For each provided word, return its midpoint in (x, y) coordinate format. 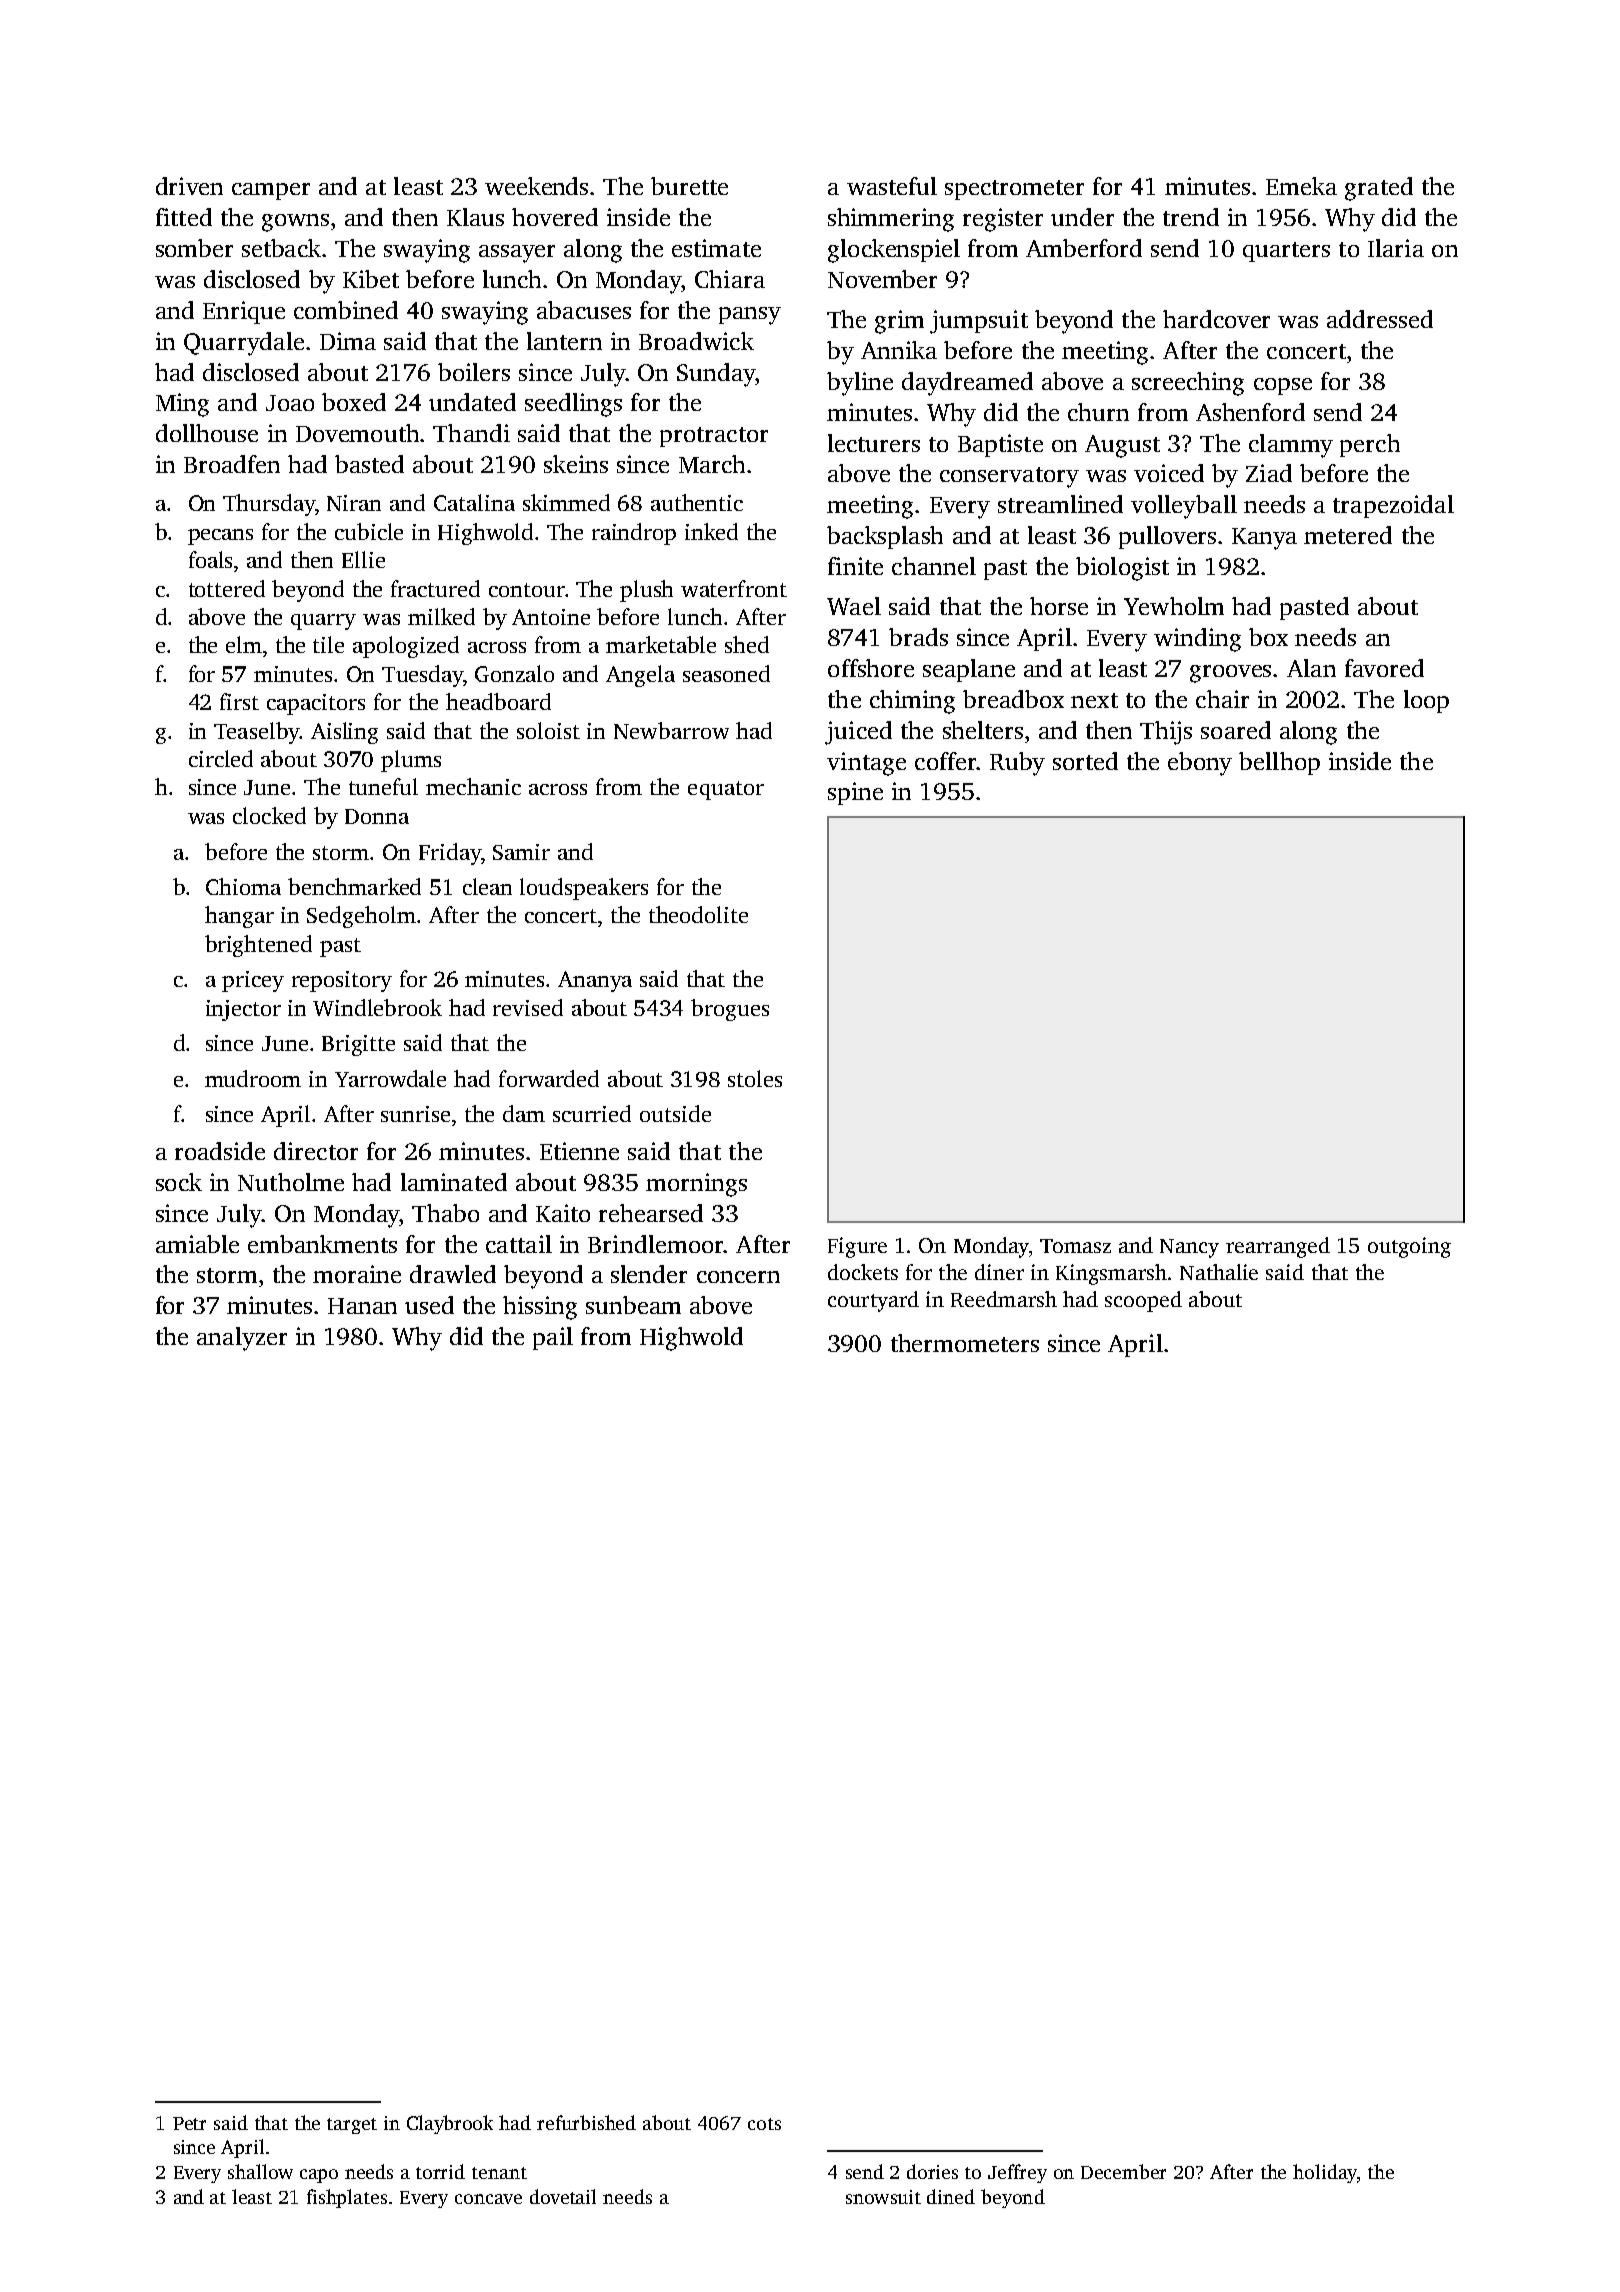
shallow (260, 2171)
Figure (857, 1247)
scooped (1143, 1301)
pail (553, 1338)
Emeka (1301, 186)
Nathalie (1219, 1272)
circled (221, 758)
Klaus (475, 217)
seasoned (726, 673)
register (1003, 220)
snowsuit (883, 2197)
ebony (1200, 764)
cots (764, 2124)
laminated (454, 1182)
